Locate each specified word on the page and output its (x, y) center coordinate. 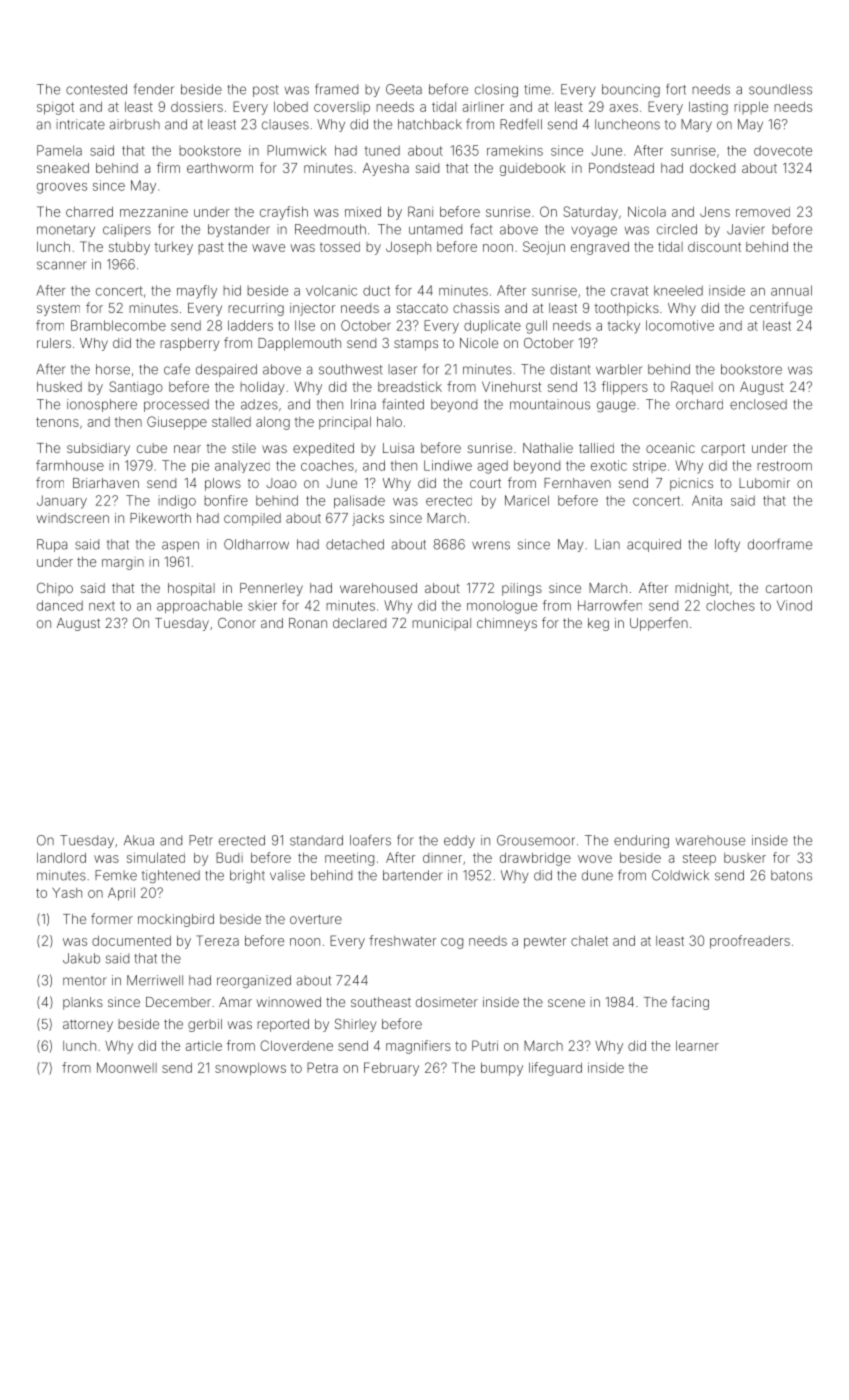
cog (452, 943)
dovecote (783, 150)
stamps (416, 345)
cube (152, 448)
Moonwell (127, 1067)
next (102, 606)
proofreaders (750, 942)
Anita (707, 500)
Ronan (308, 623)
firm (168, 167)
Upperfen (659, 624)
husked (59, 387)
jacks (368, 519)
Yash (67, 892)
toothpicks (627, 309)
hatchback (430, 124)
